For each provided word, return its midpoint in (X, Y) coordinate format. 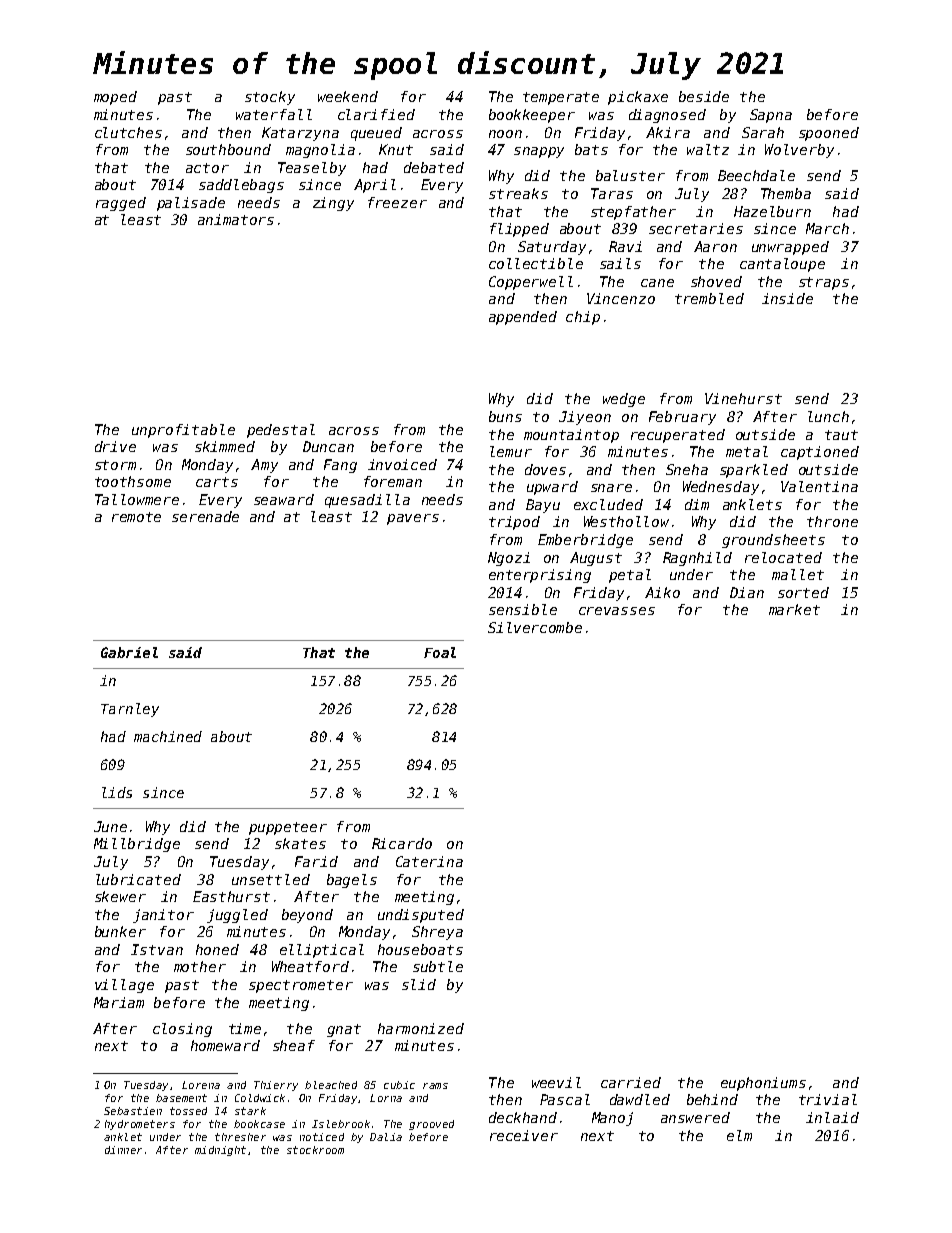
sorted (803, 592)
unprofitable (183, 431)
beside (704, 96)
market (794, 609)
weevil (556, 1082)
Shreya (437, 933)
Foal (440, 652)
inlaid (832, 1117)
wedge (624, 400)
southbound (228, 149)
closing (182, 1030)
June (110, 826)
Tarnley (130, 710)
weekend (348, 96)
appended (523, 318)
